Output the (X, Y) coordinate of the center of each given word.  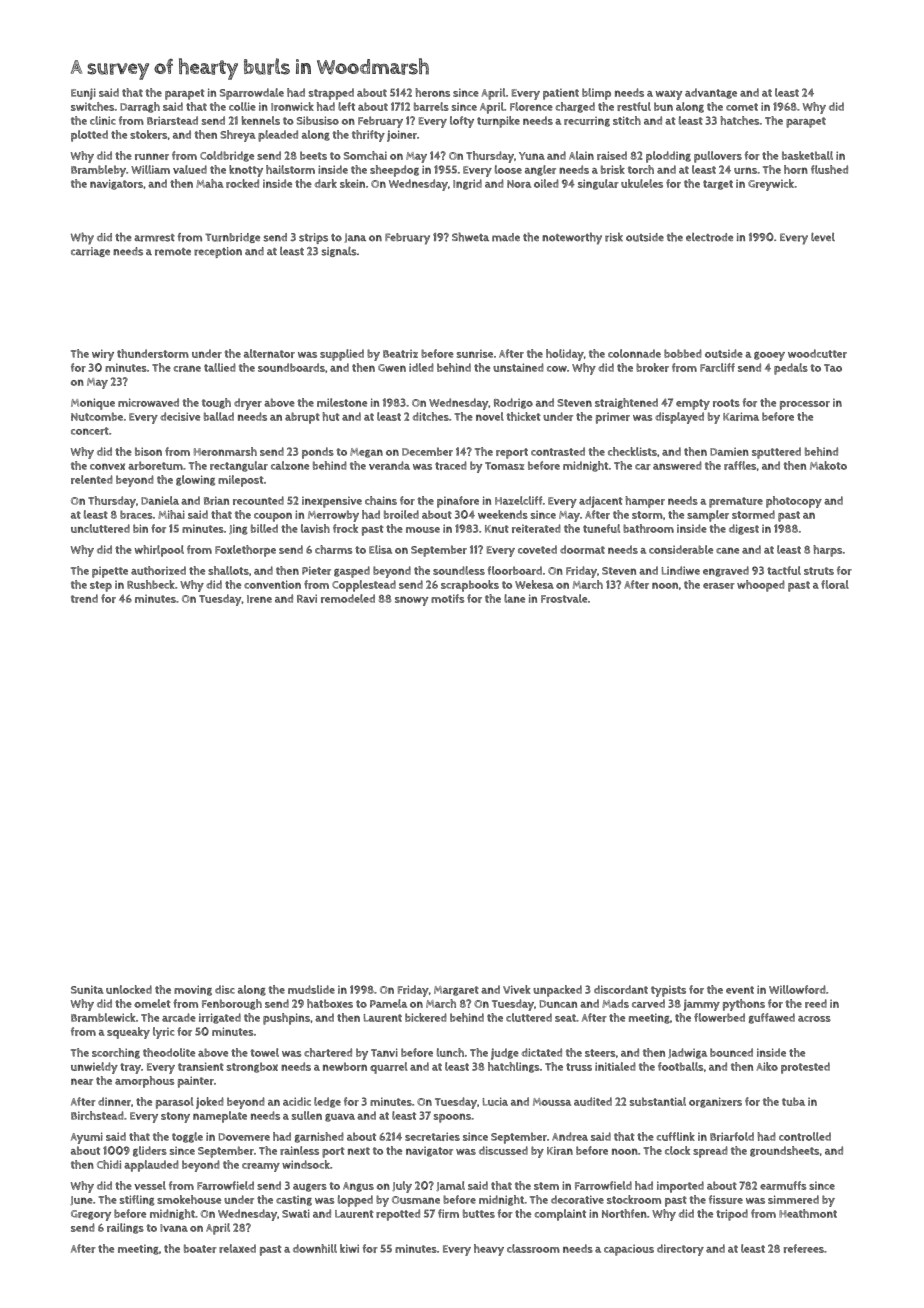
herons (432, 92)
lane (514, 598)
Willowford (797, 989)
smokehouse (189, 1199)
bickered (426, 1017)
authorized (158, 570)
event (740, 990)
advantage (711, 93)
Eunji (83, 94)
